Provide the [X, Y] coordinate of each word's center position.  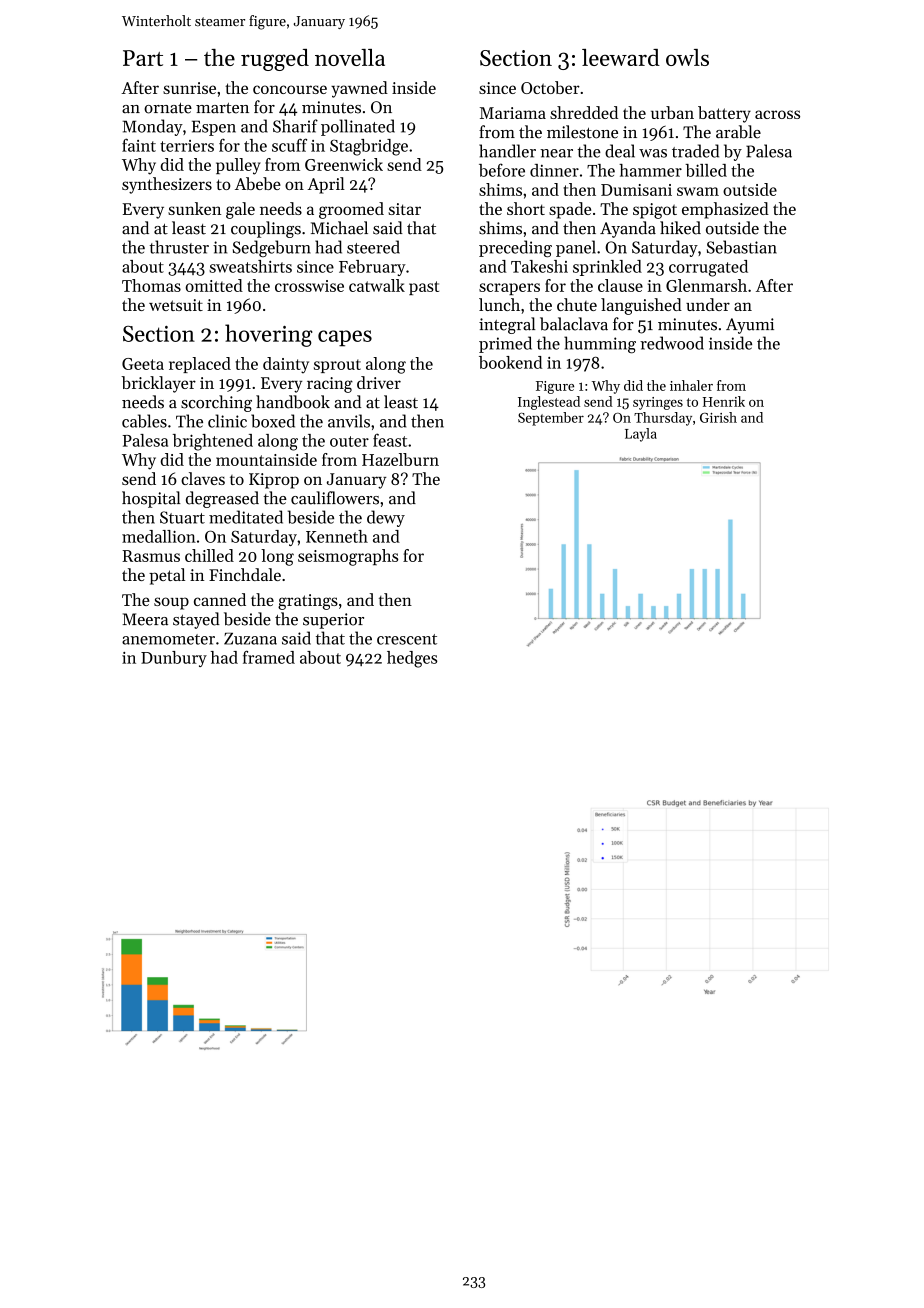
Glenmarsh [706, 285]
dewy [386, 518]
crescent [407, 639]
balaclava [574, 324]
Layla [641, 435]
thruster [179, 247]
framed [269, 657]
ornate [168, 108]
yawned [359, 89]
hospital [151, 499]
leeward [621, 57]
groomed [351, 210]
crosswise [309, 286]
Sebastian [742, 247]
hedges [412, 659]
